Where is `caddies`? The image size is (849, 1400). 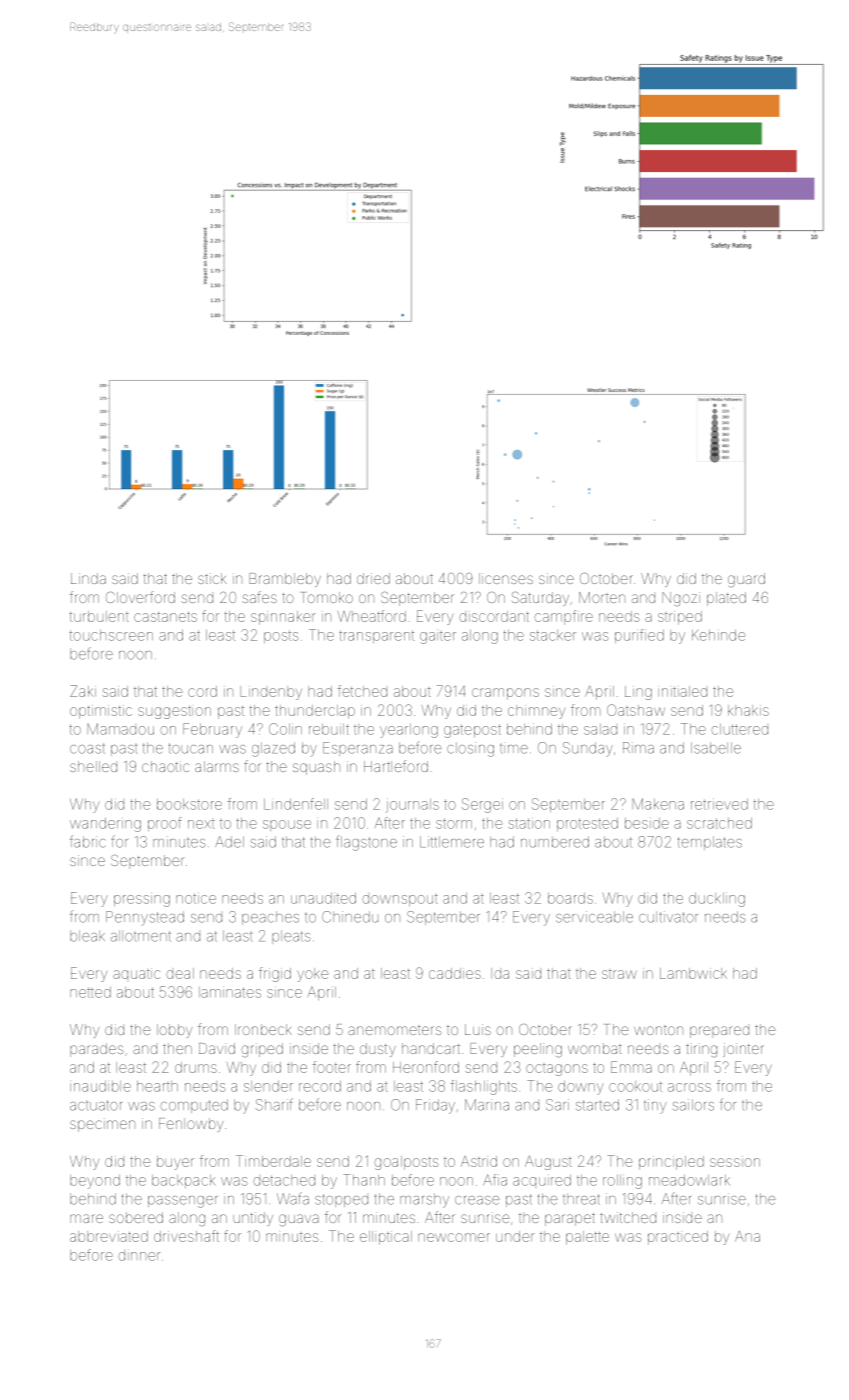 caddies is located at coordinates (455, 973).
